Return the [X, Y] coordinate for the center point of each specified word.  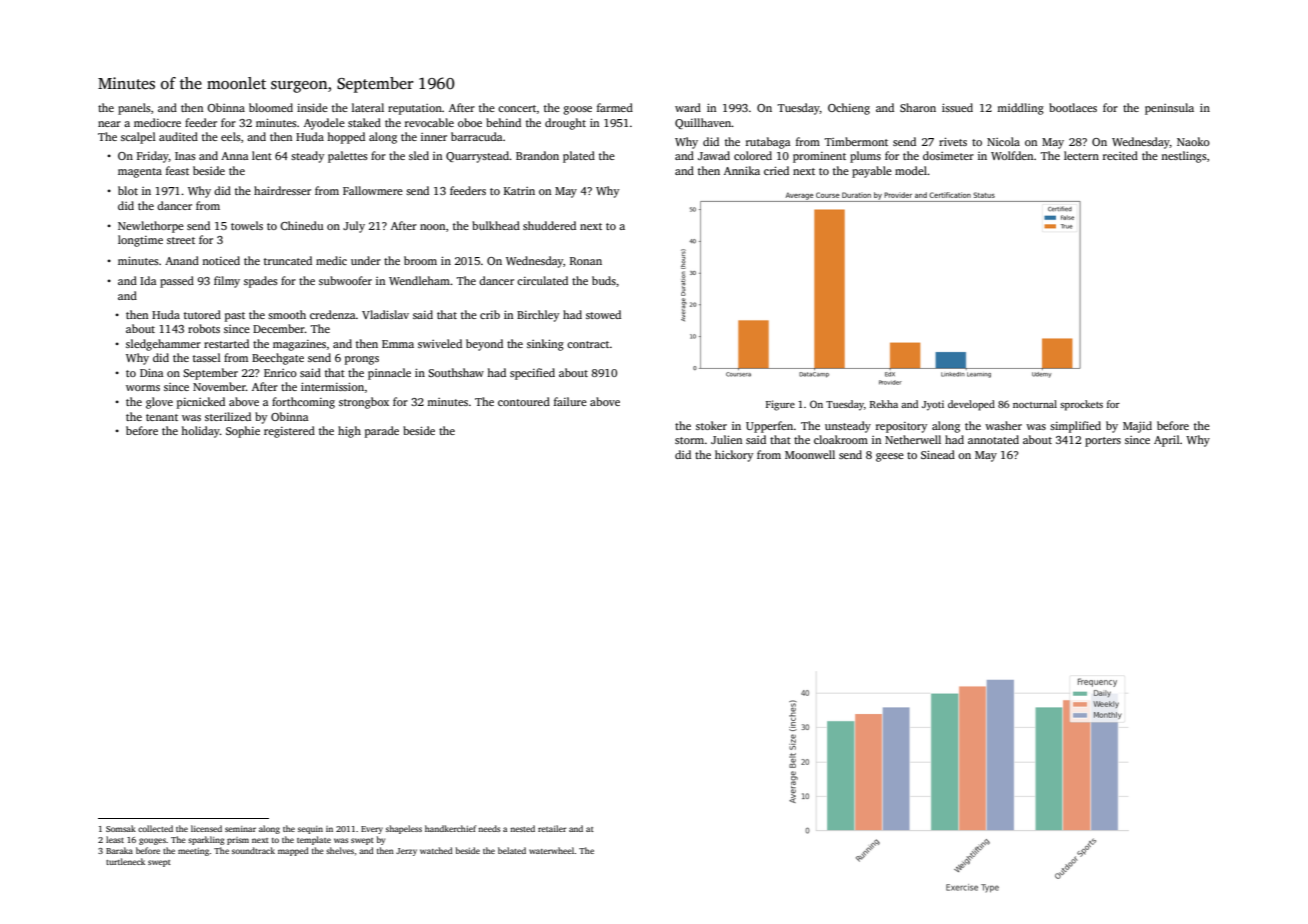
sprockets [1081, 405]
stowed [603, 314]
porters [1103, 442]
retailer [552, 828]
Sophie [243, 432]
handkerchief [450, 828]
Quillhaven [703, 123]
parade [382, 432]
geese [890, 457]
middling [1020, 109]
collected [155, 828]
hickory [734, 456]
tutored [202, 314]
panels [134, 109]
